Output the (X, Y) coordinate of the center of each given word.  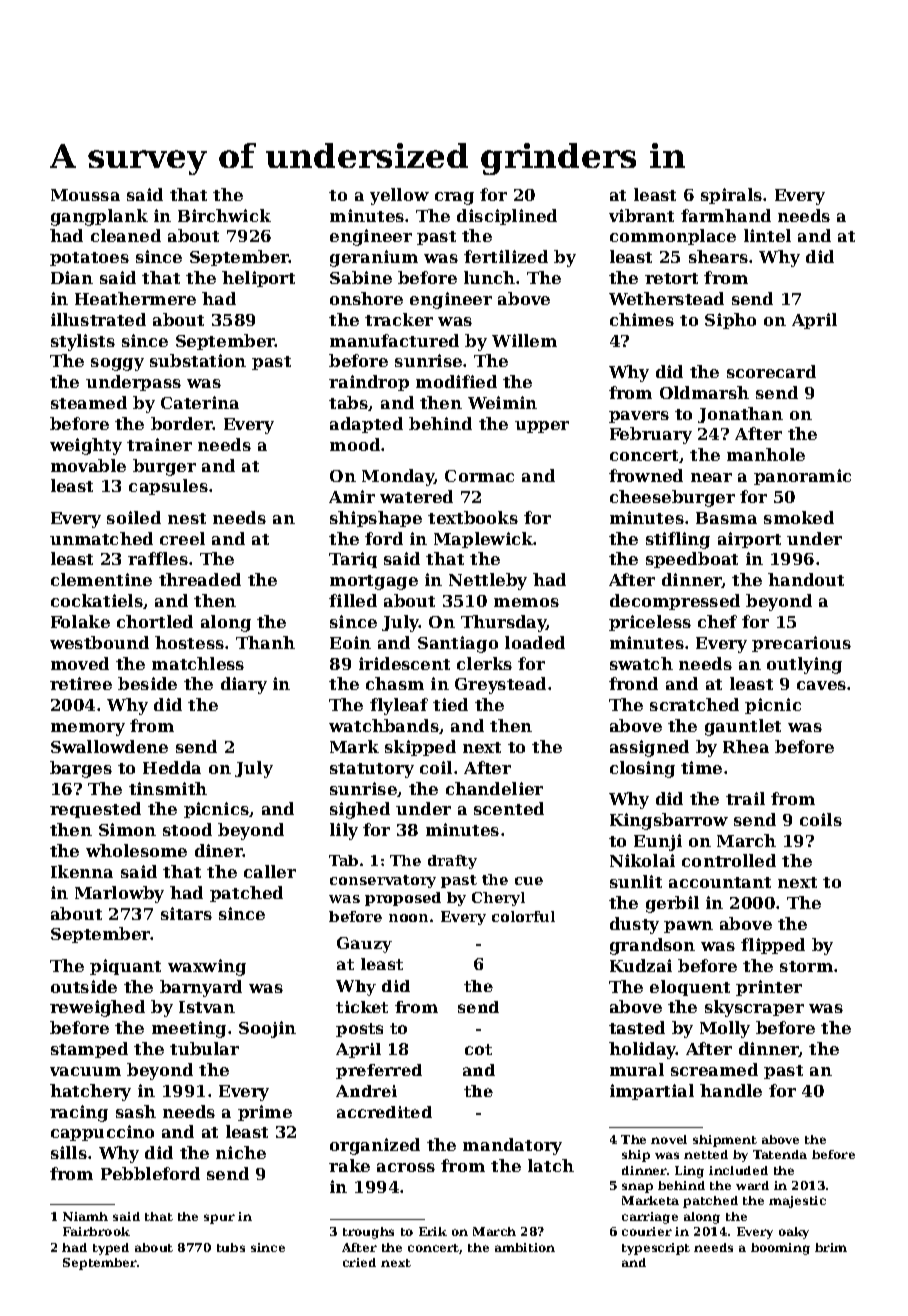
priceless (650, 623)
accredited (384, 1112)
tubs (231, 1247)
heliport (258, 279)
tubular (204, 1048)
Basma (726, 518)
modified (456, 381)
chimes (642, 319)
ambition (525, 1247)
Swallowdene (109, 746)
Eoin (350, 642)
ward (752, 1185)
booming (780, 1249)
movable (88, 465)
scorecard (771, 371)
